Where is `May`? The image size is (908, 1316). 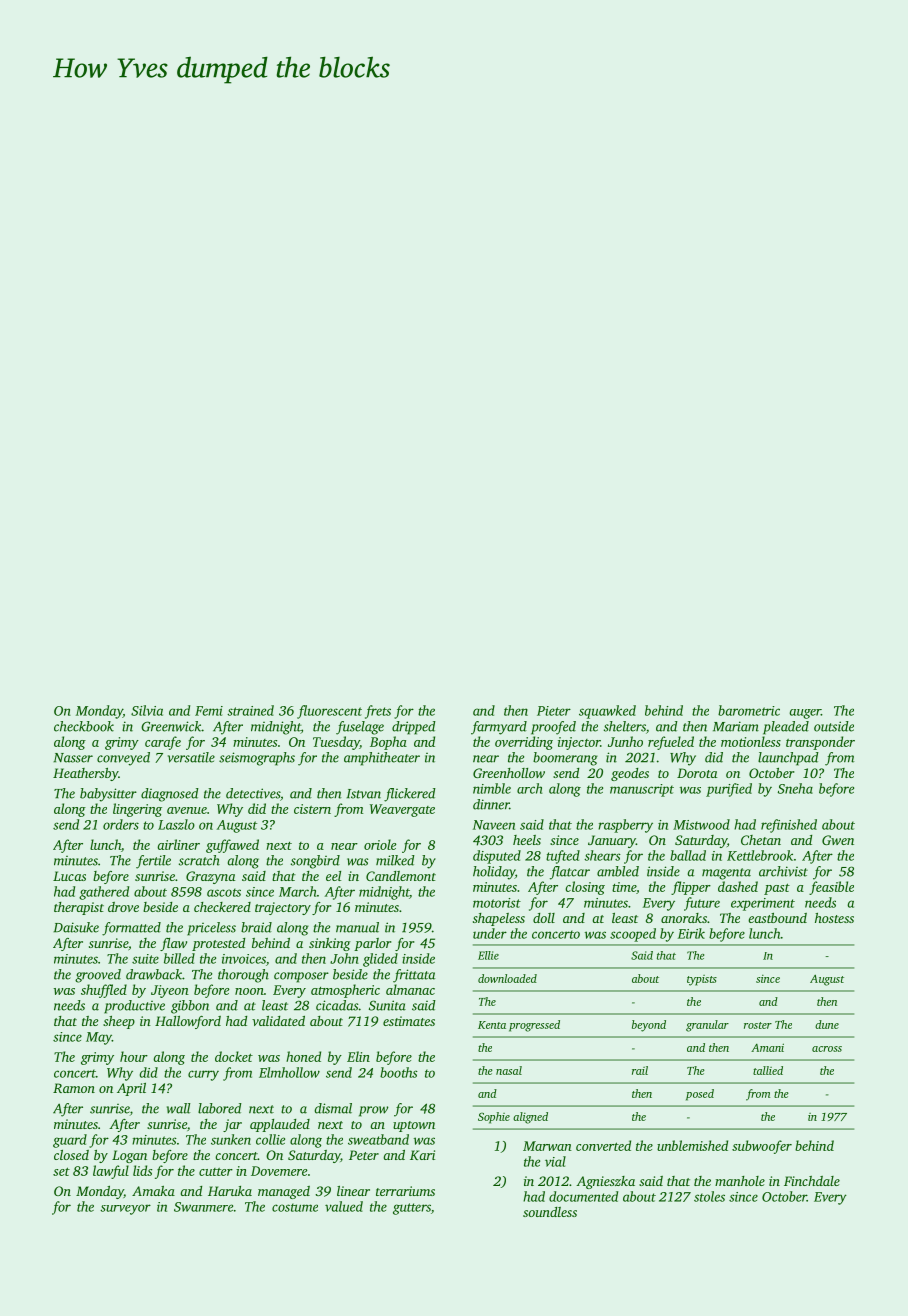
May is located at coordinates (99, 1038).
